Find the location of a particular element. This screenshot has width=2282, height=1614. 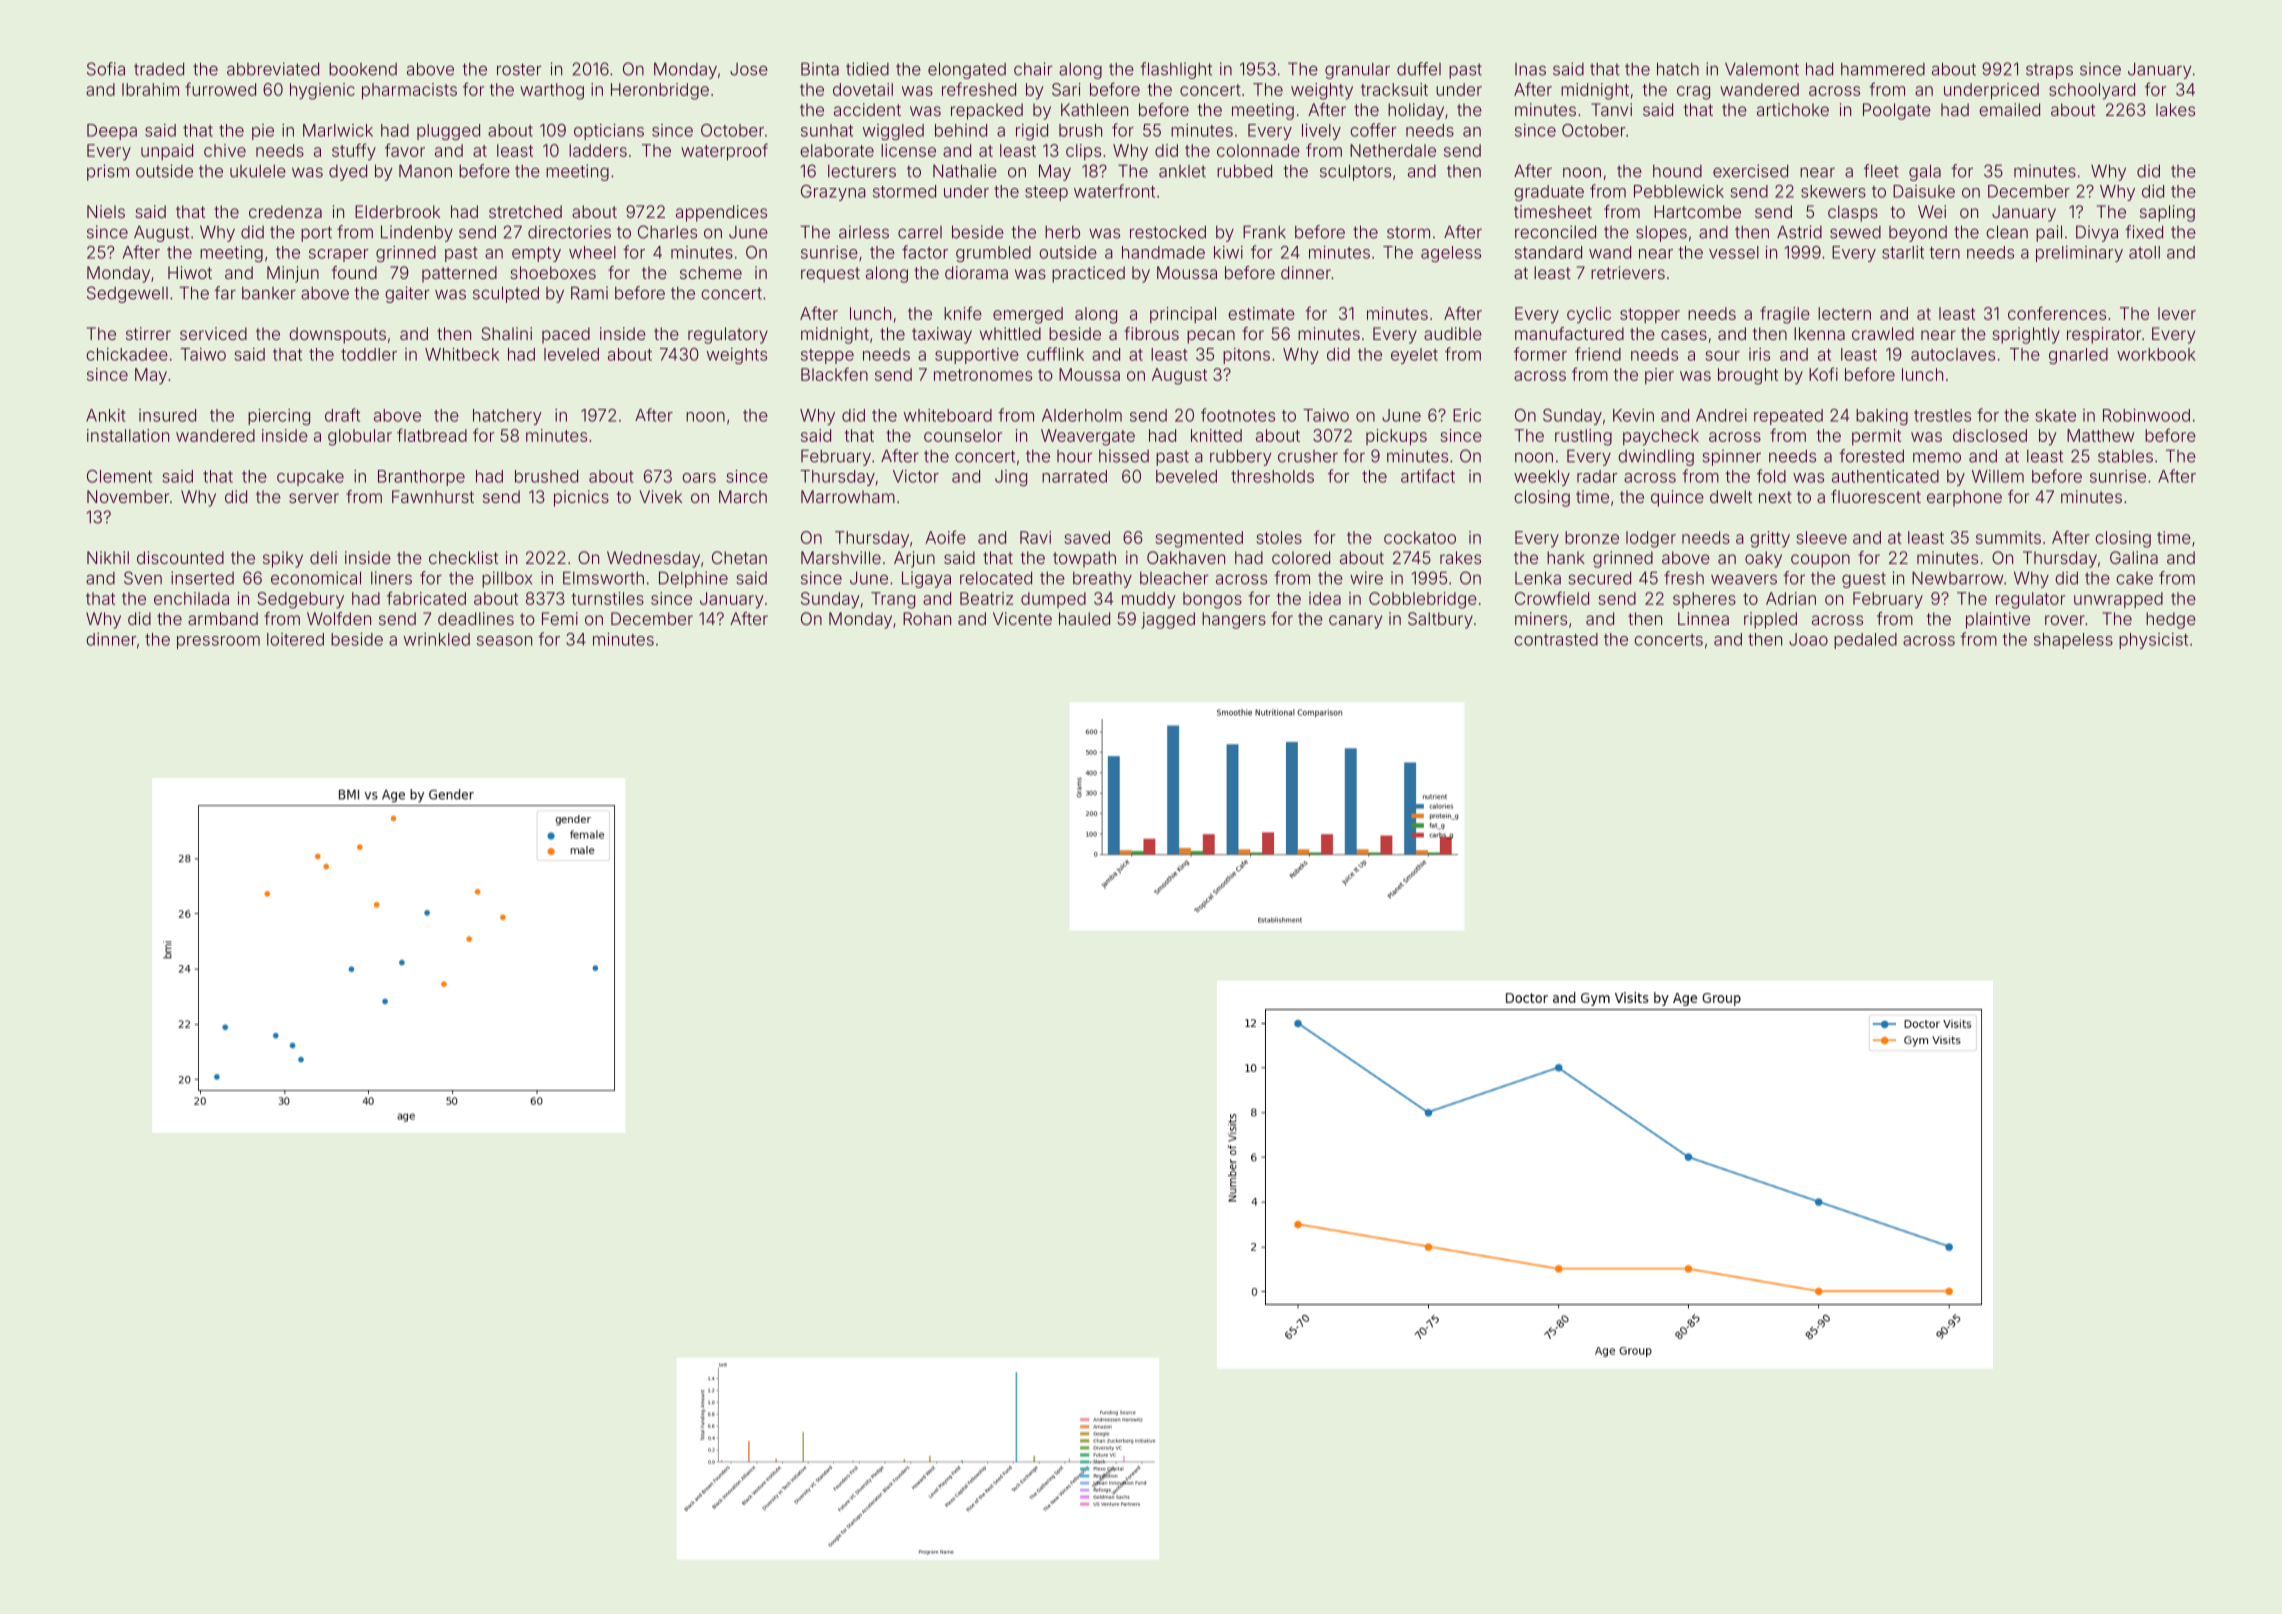

gala is located at coordinates (1925, 172).
